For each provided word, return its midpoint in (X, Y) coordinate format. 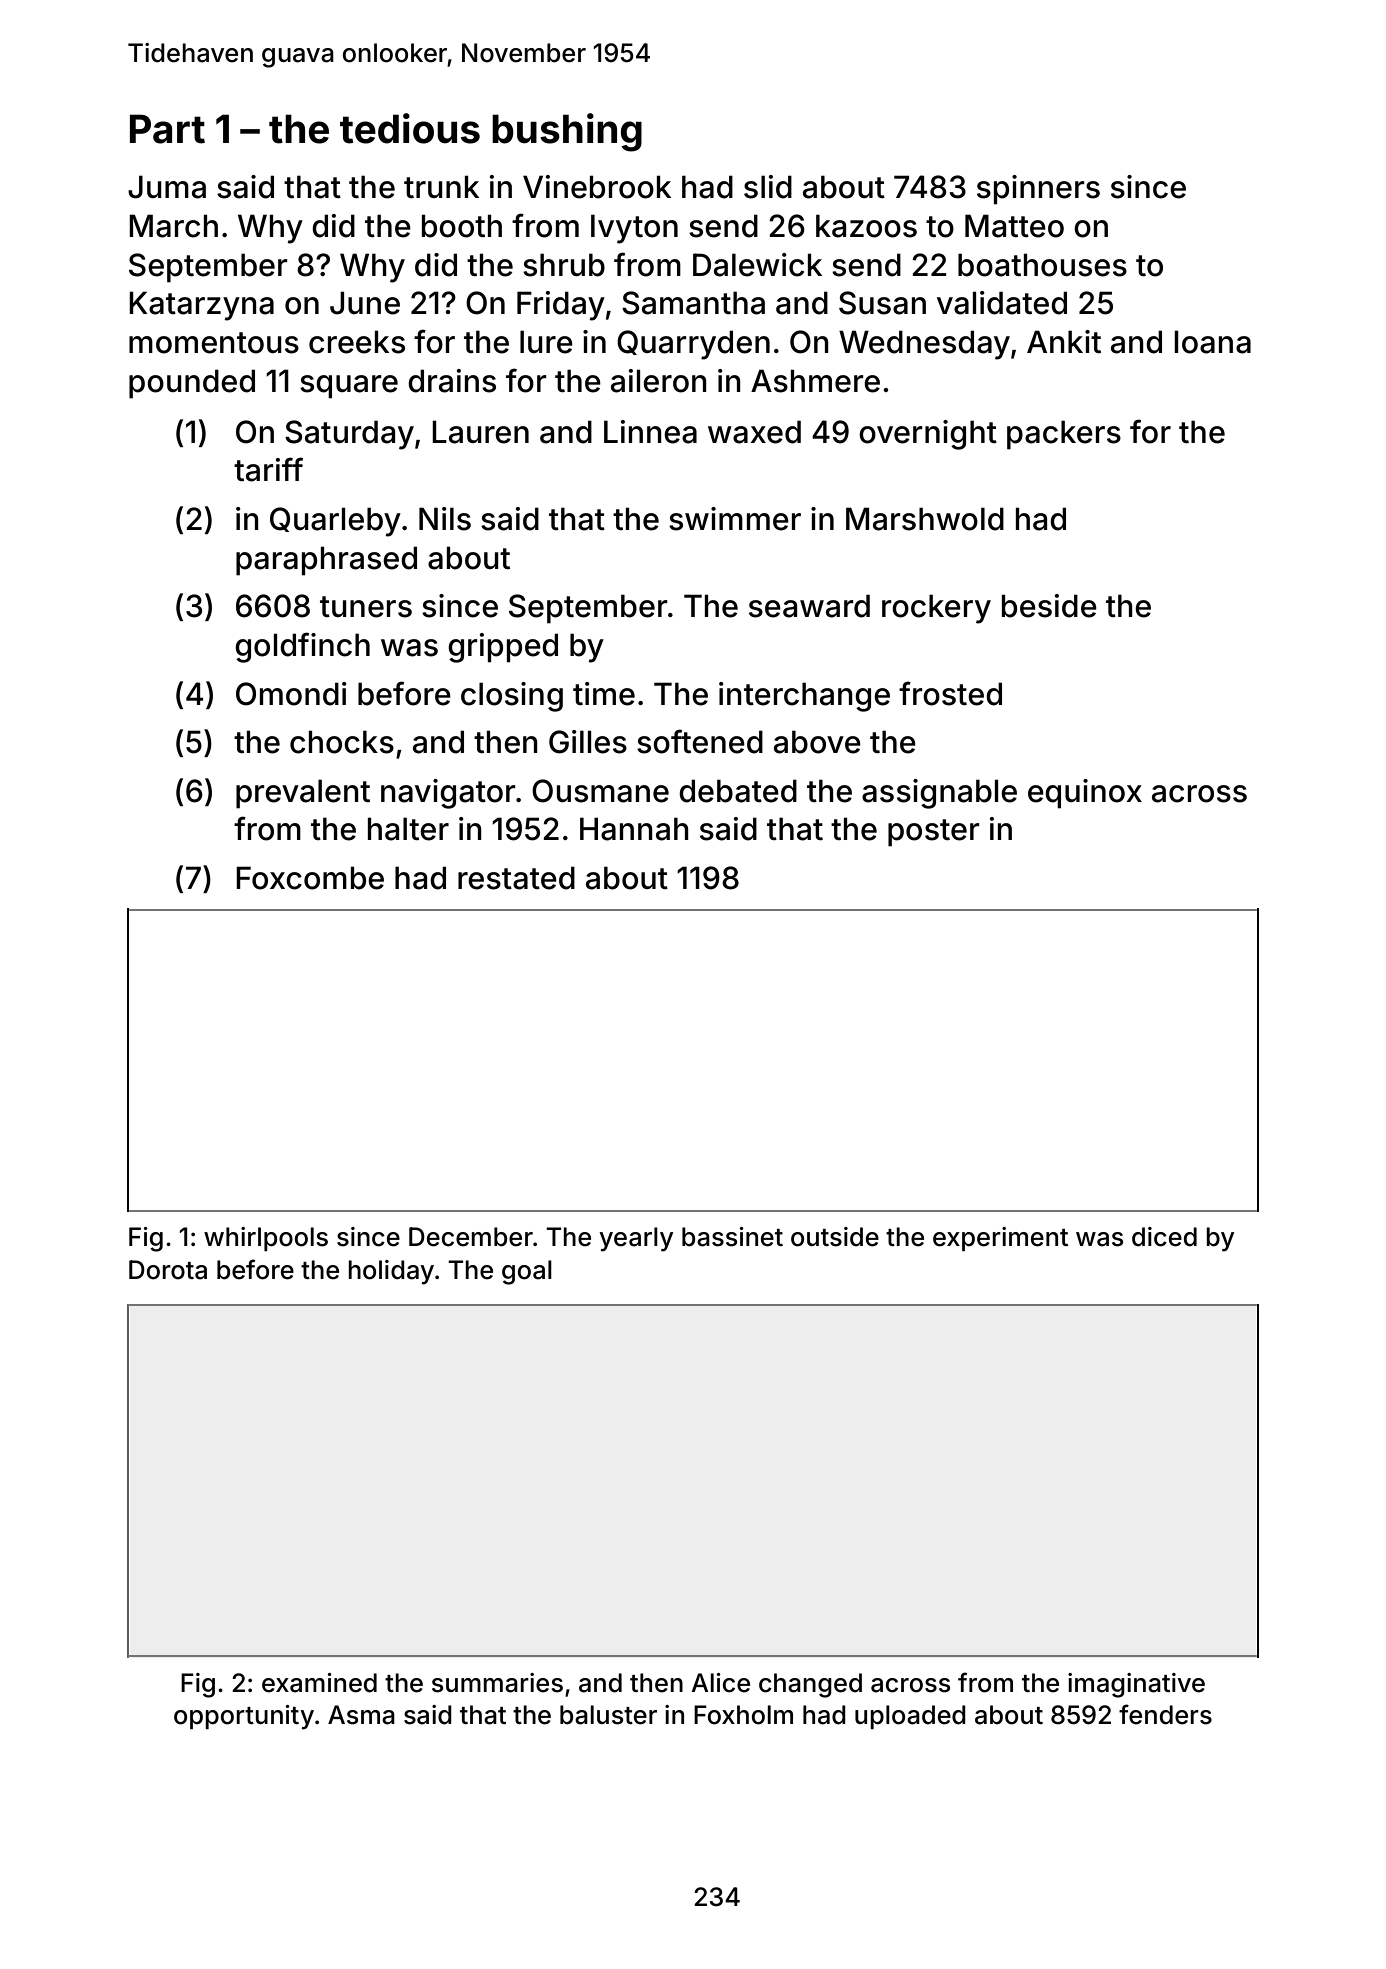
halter (408, 829)
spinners (1038, 190)
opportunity (244, 1717)
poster (934, 833)
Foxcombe (310, 878)
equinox (1085, 794)
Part (167, 129)
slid (768, 187)
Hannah (634, 829)
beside (1049, 606)
